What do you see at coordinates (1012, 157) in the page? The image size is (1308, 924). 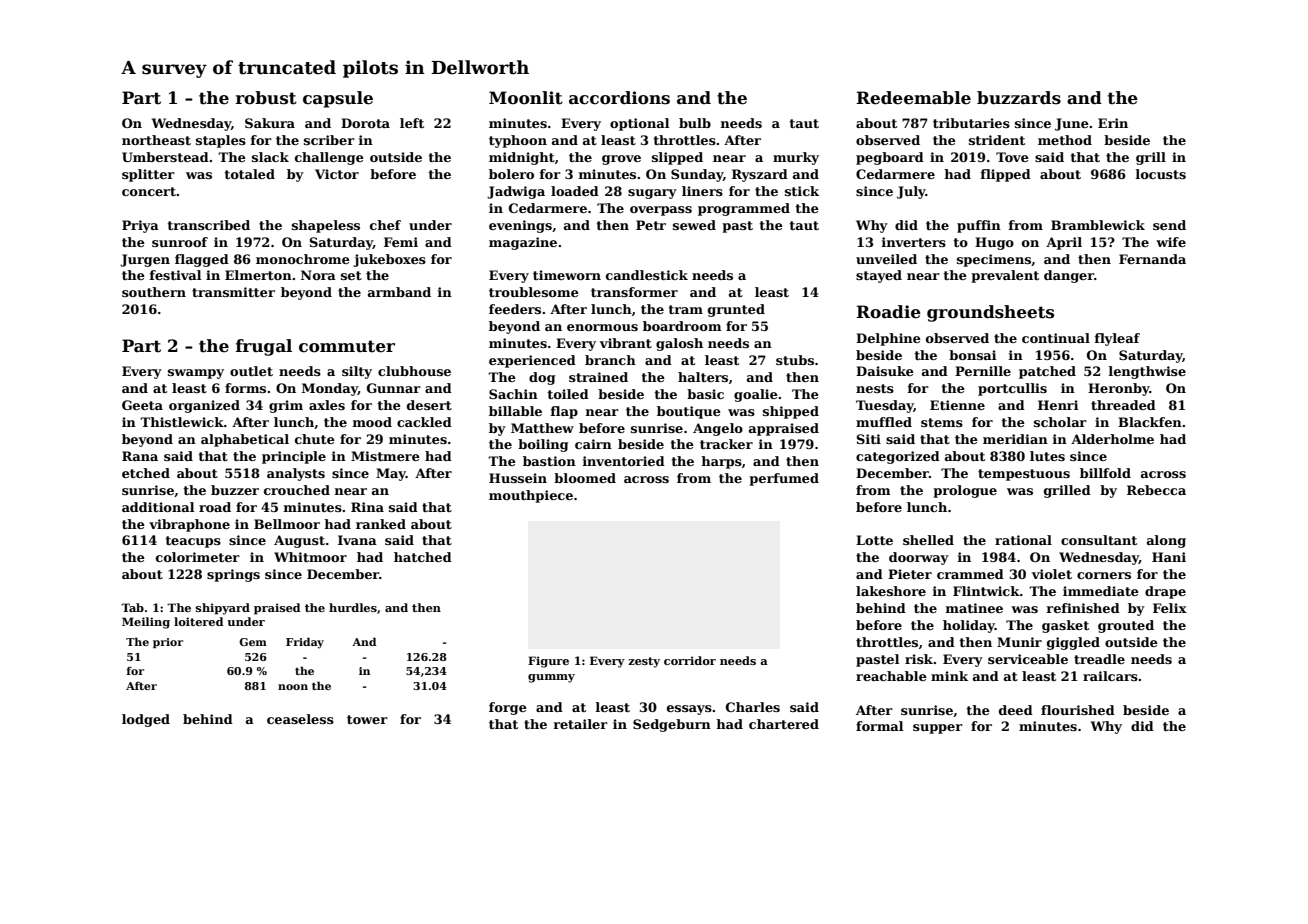 I see `Tove` at bounding box center [1012, 157].
